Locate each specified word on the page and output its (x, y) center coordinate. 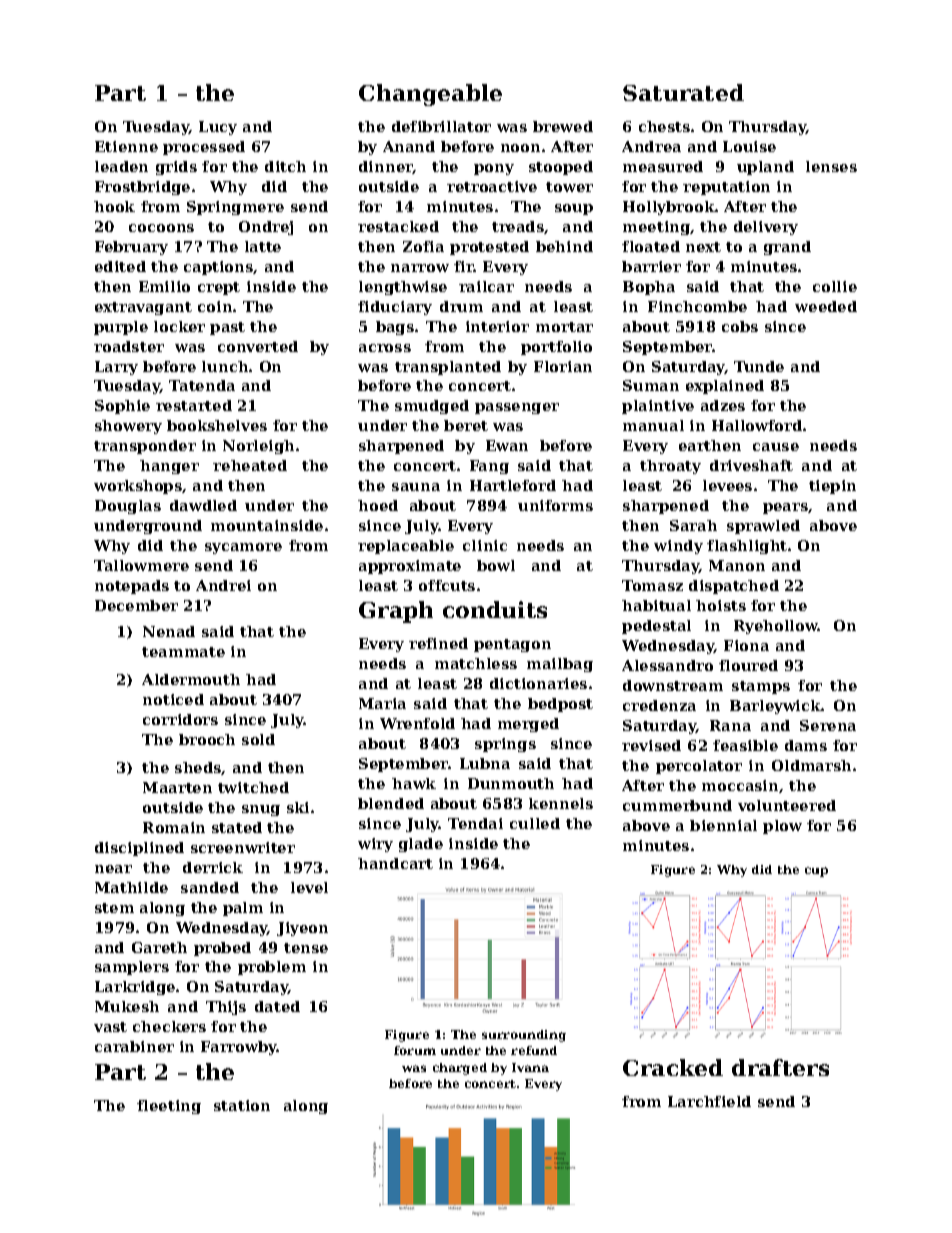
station (242, 1105)
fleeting (169, 1107)
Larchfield (709, 1101)
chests (664, 126)
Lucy (218, 128)
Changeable (430, 95)
